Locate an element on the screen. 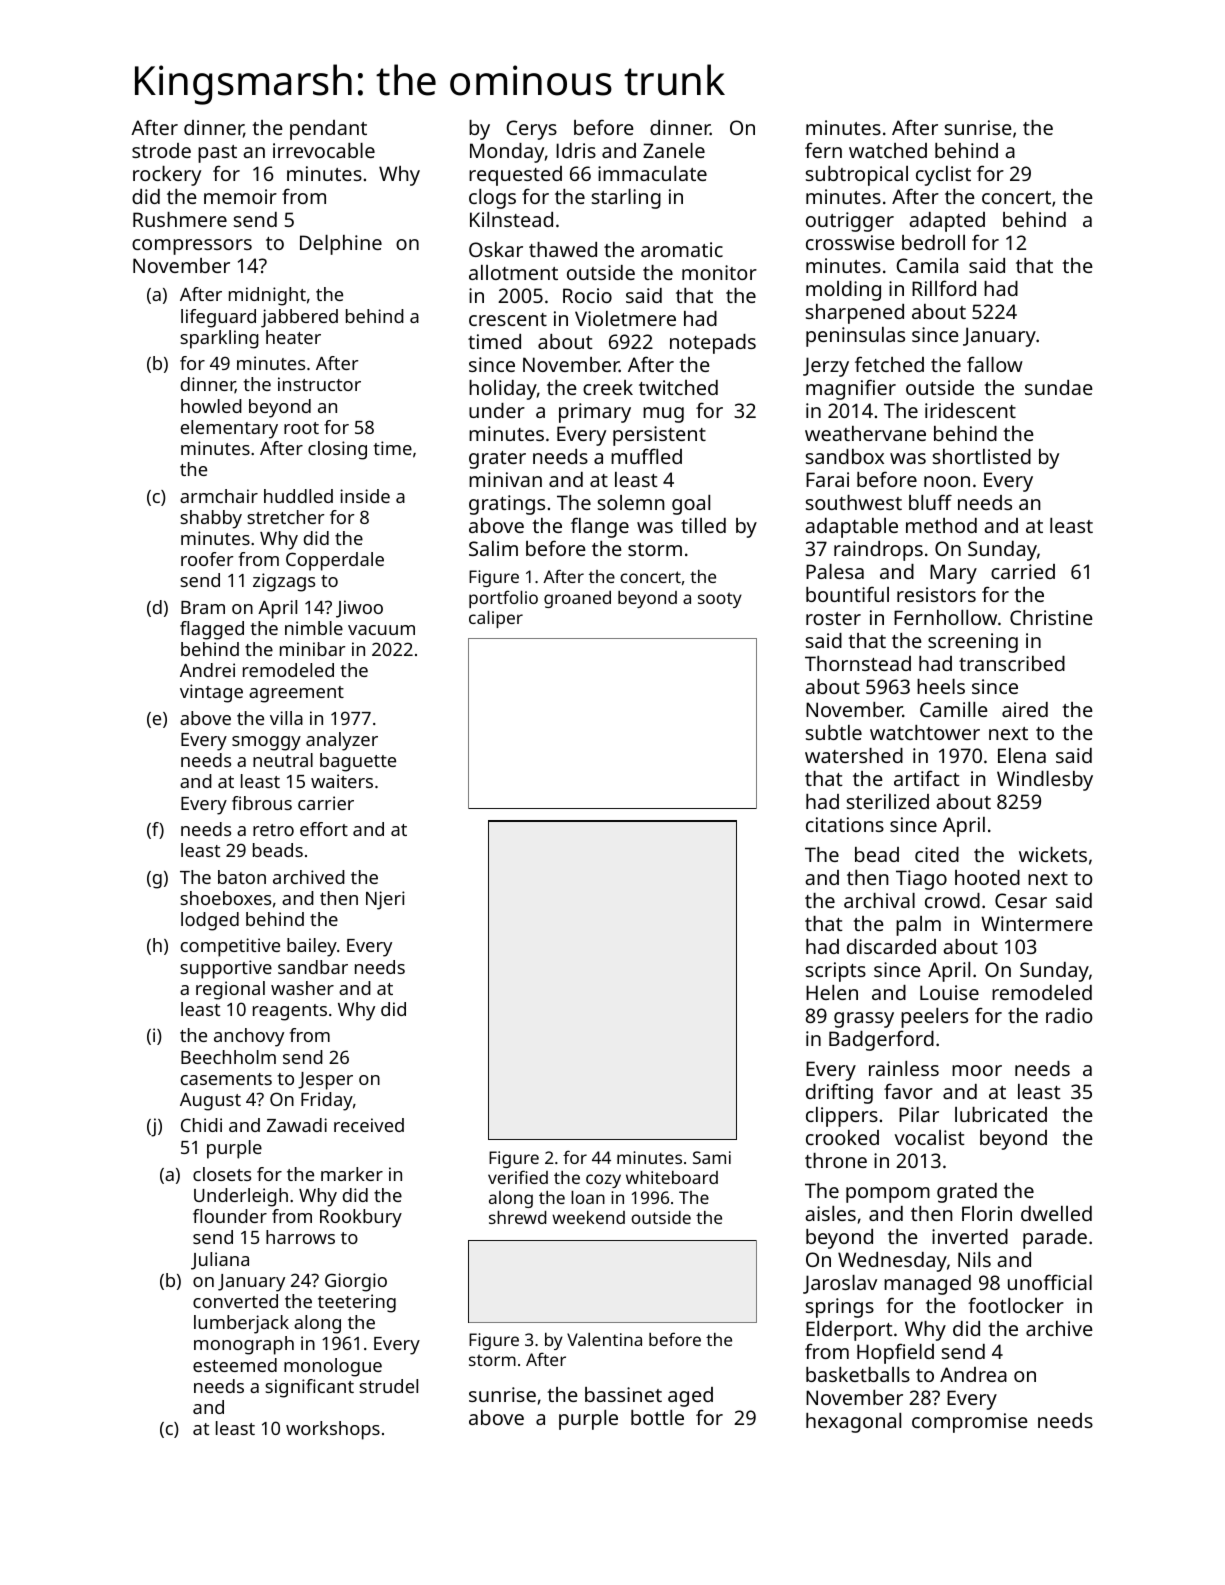 This screenshot has height=1585, width=1225. aromatic is located at coordinates (682, 249).
